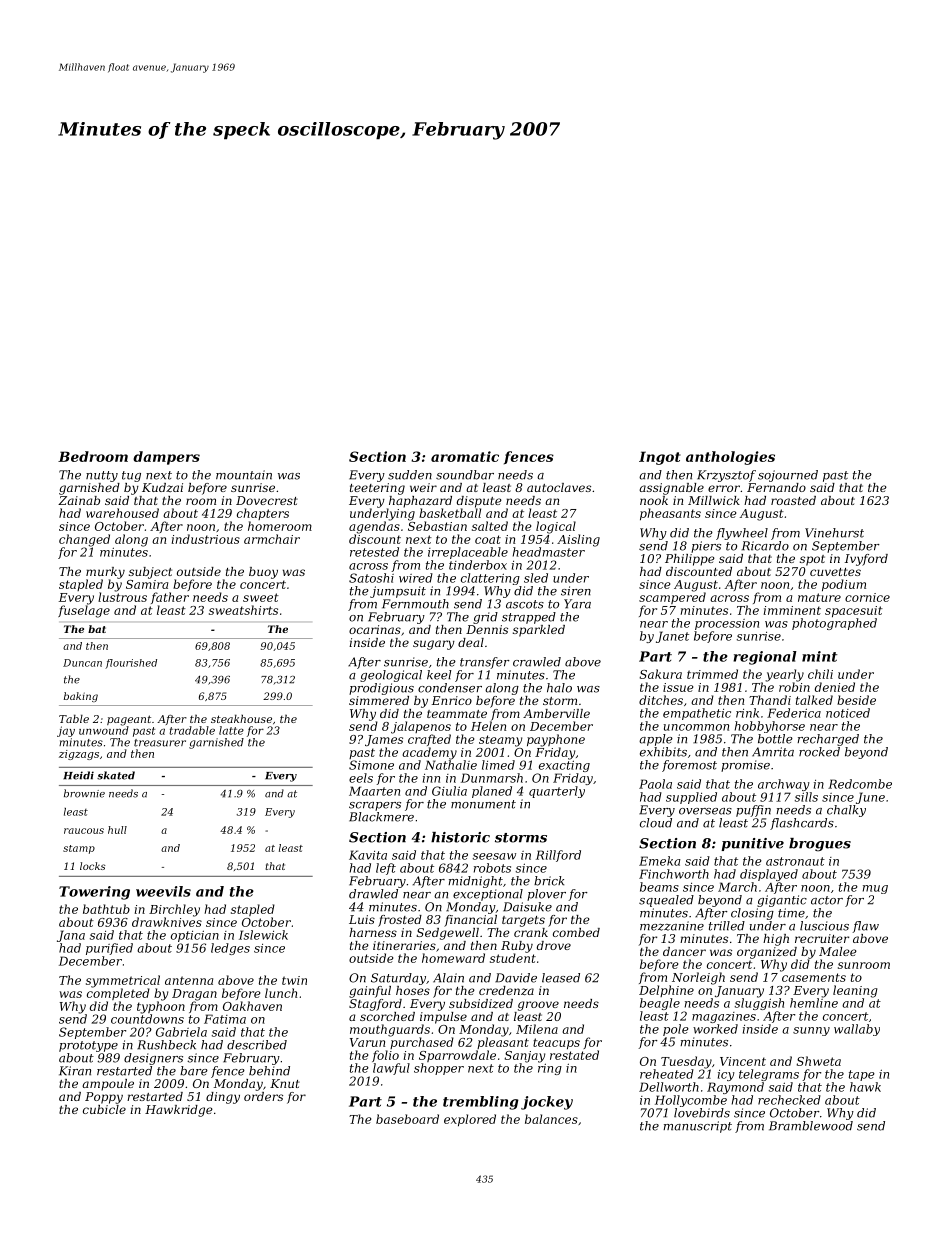 Image resolution: width=952 pixels, height=1233 pixels. I want to click on headmaster, so click(549, 552).
